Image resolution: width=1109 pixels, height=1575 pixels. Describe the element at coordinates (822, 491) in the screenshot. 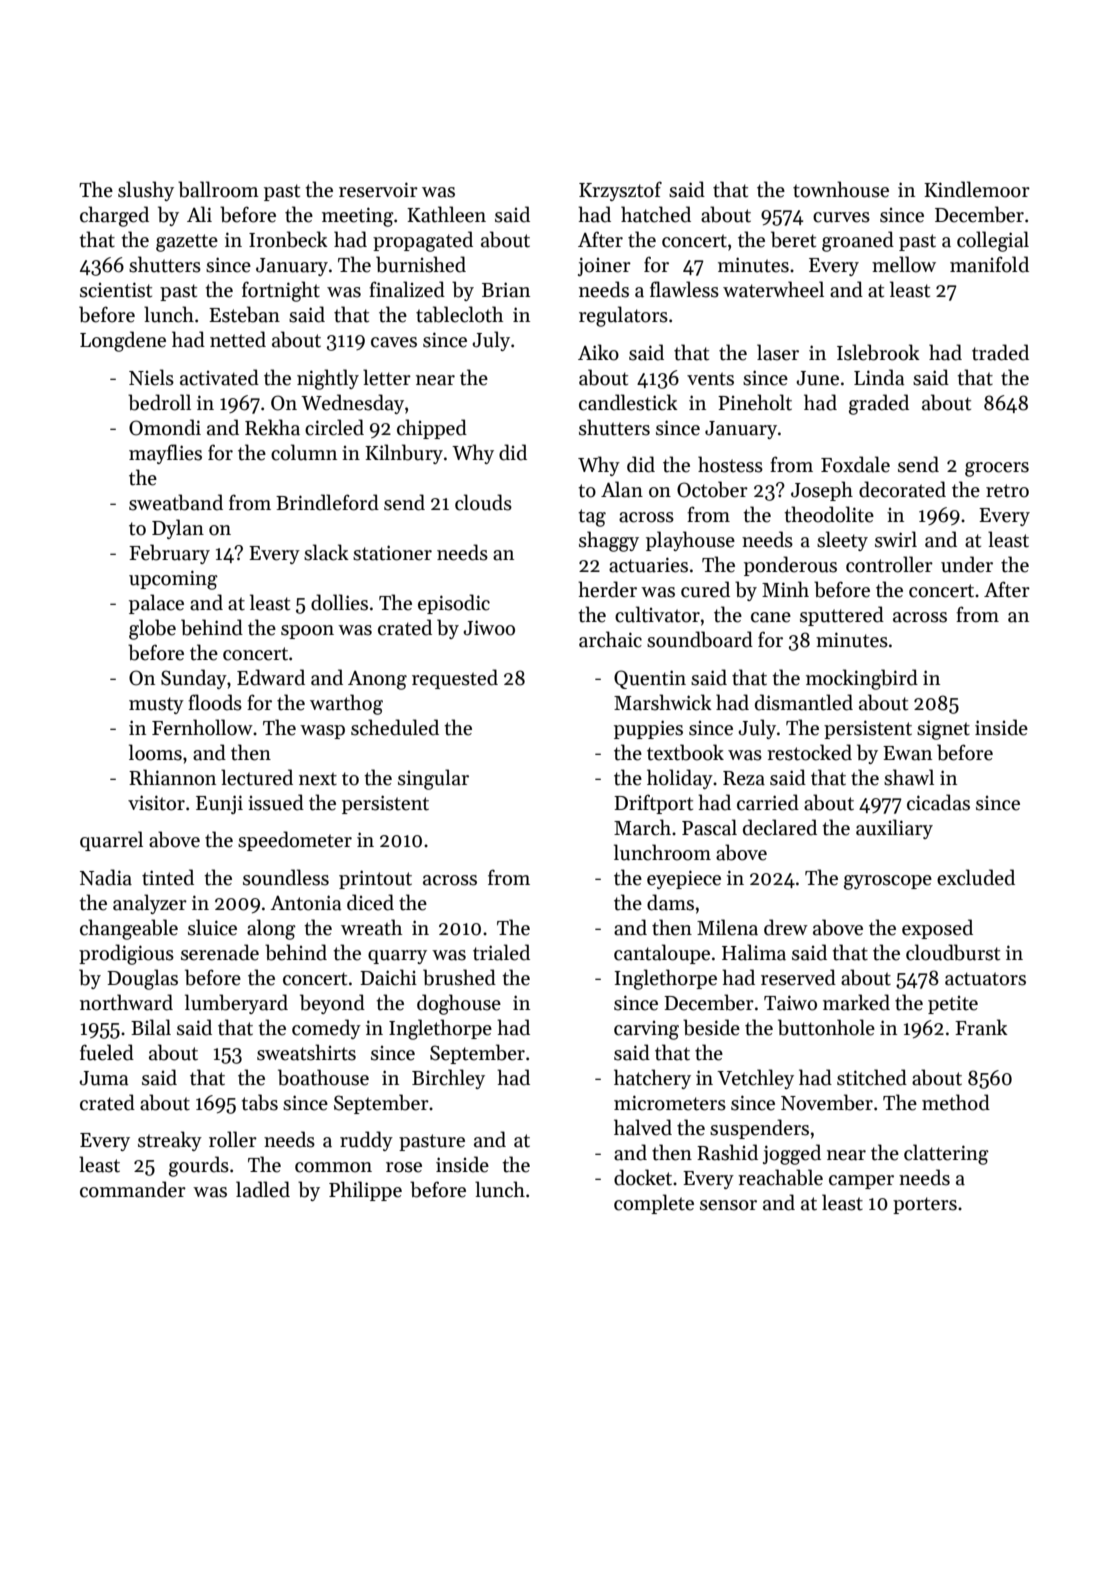

I see `Joseph` at that location.
